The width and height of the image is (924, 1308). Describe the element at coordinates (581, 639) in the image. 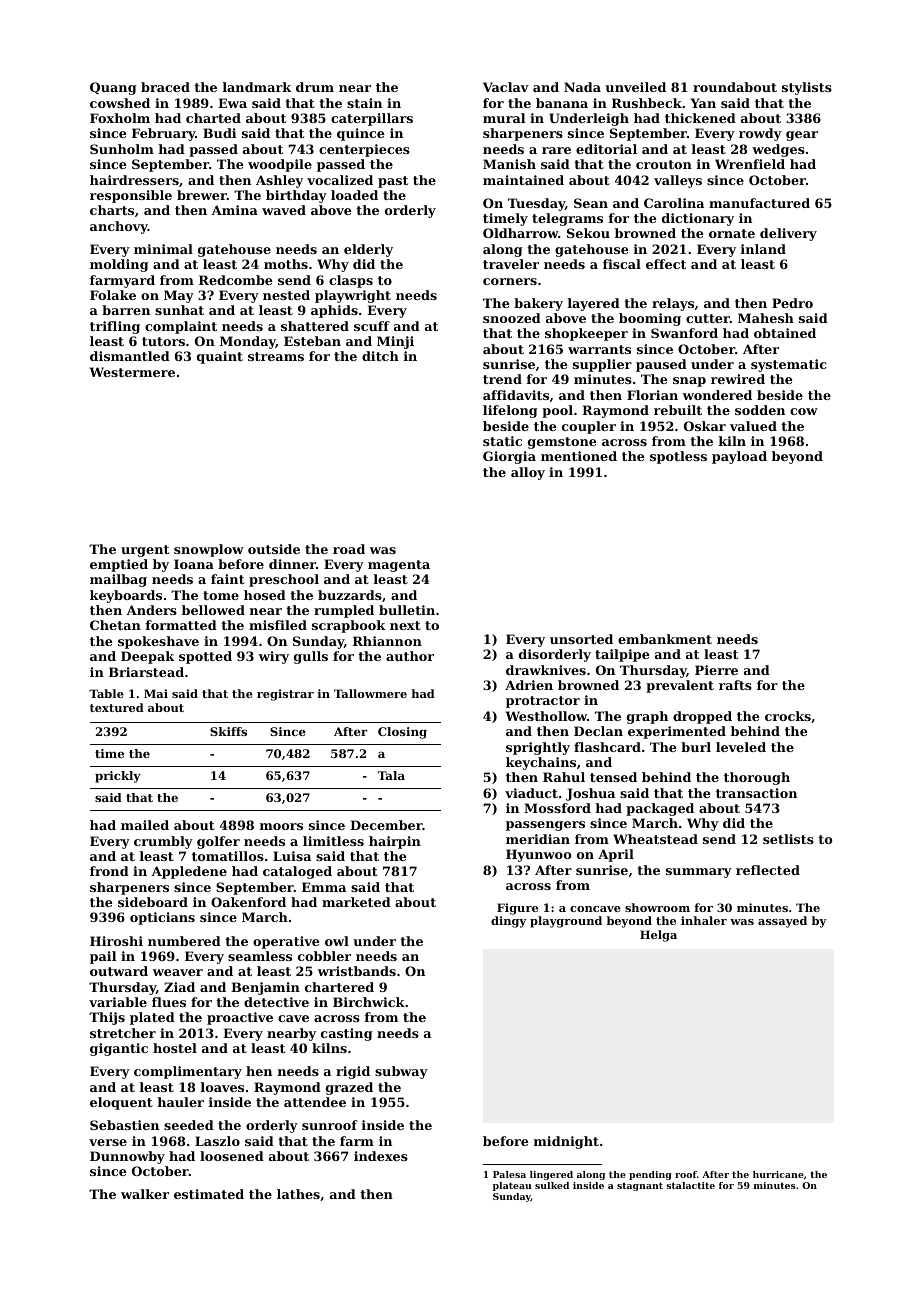

I see `unsorted` at that location.
